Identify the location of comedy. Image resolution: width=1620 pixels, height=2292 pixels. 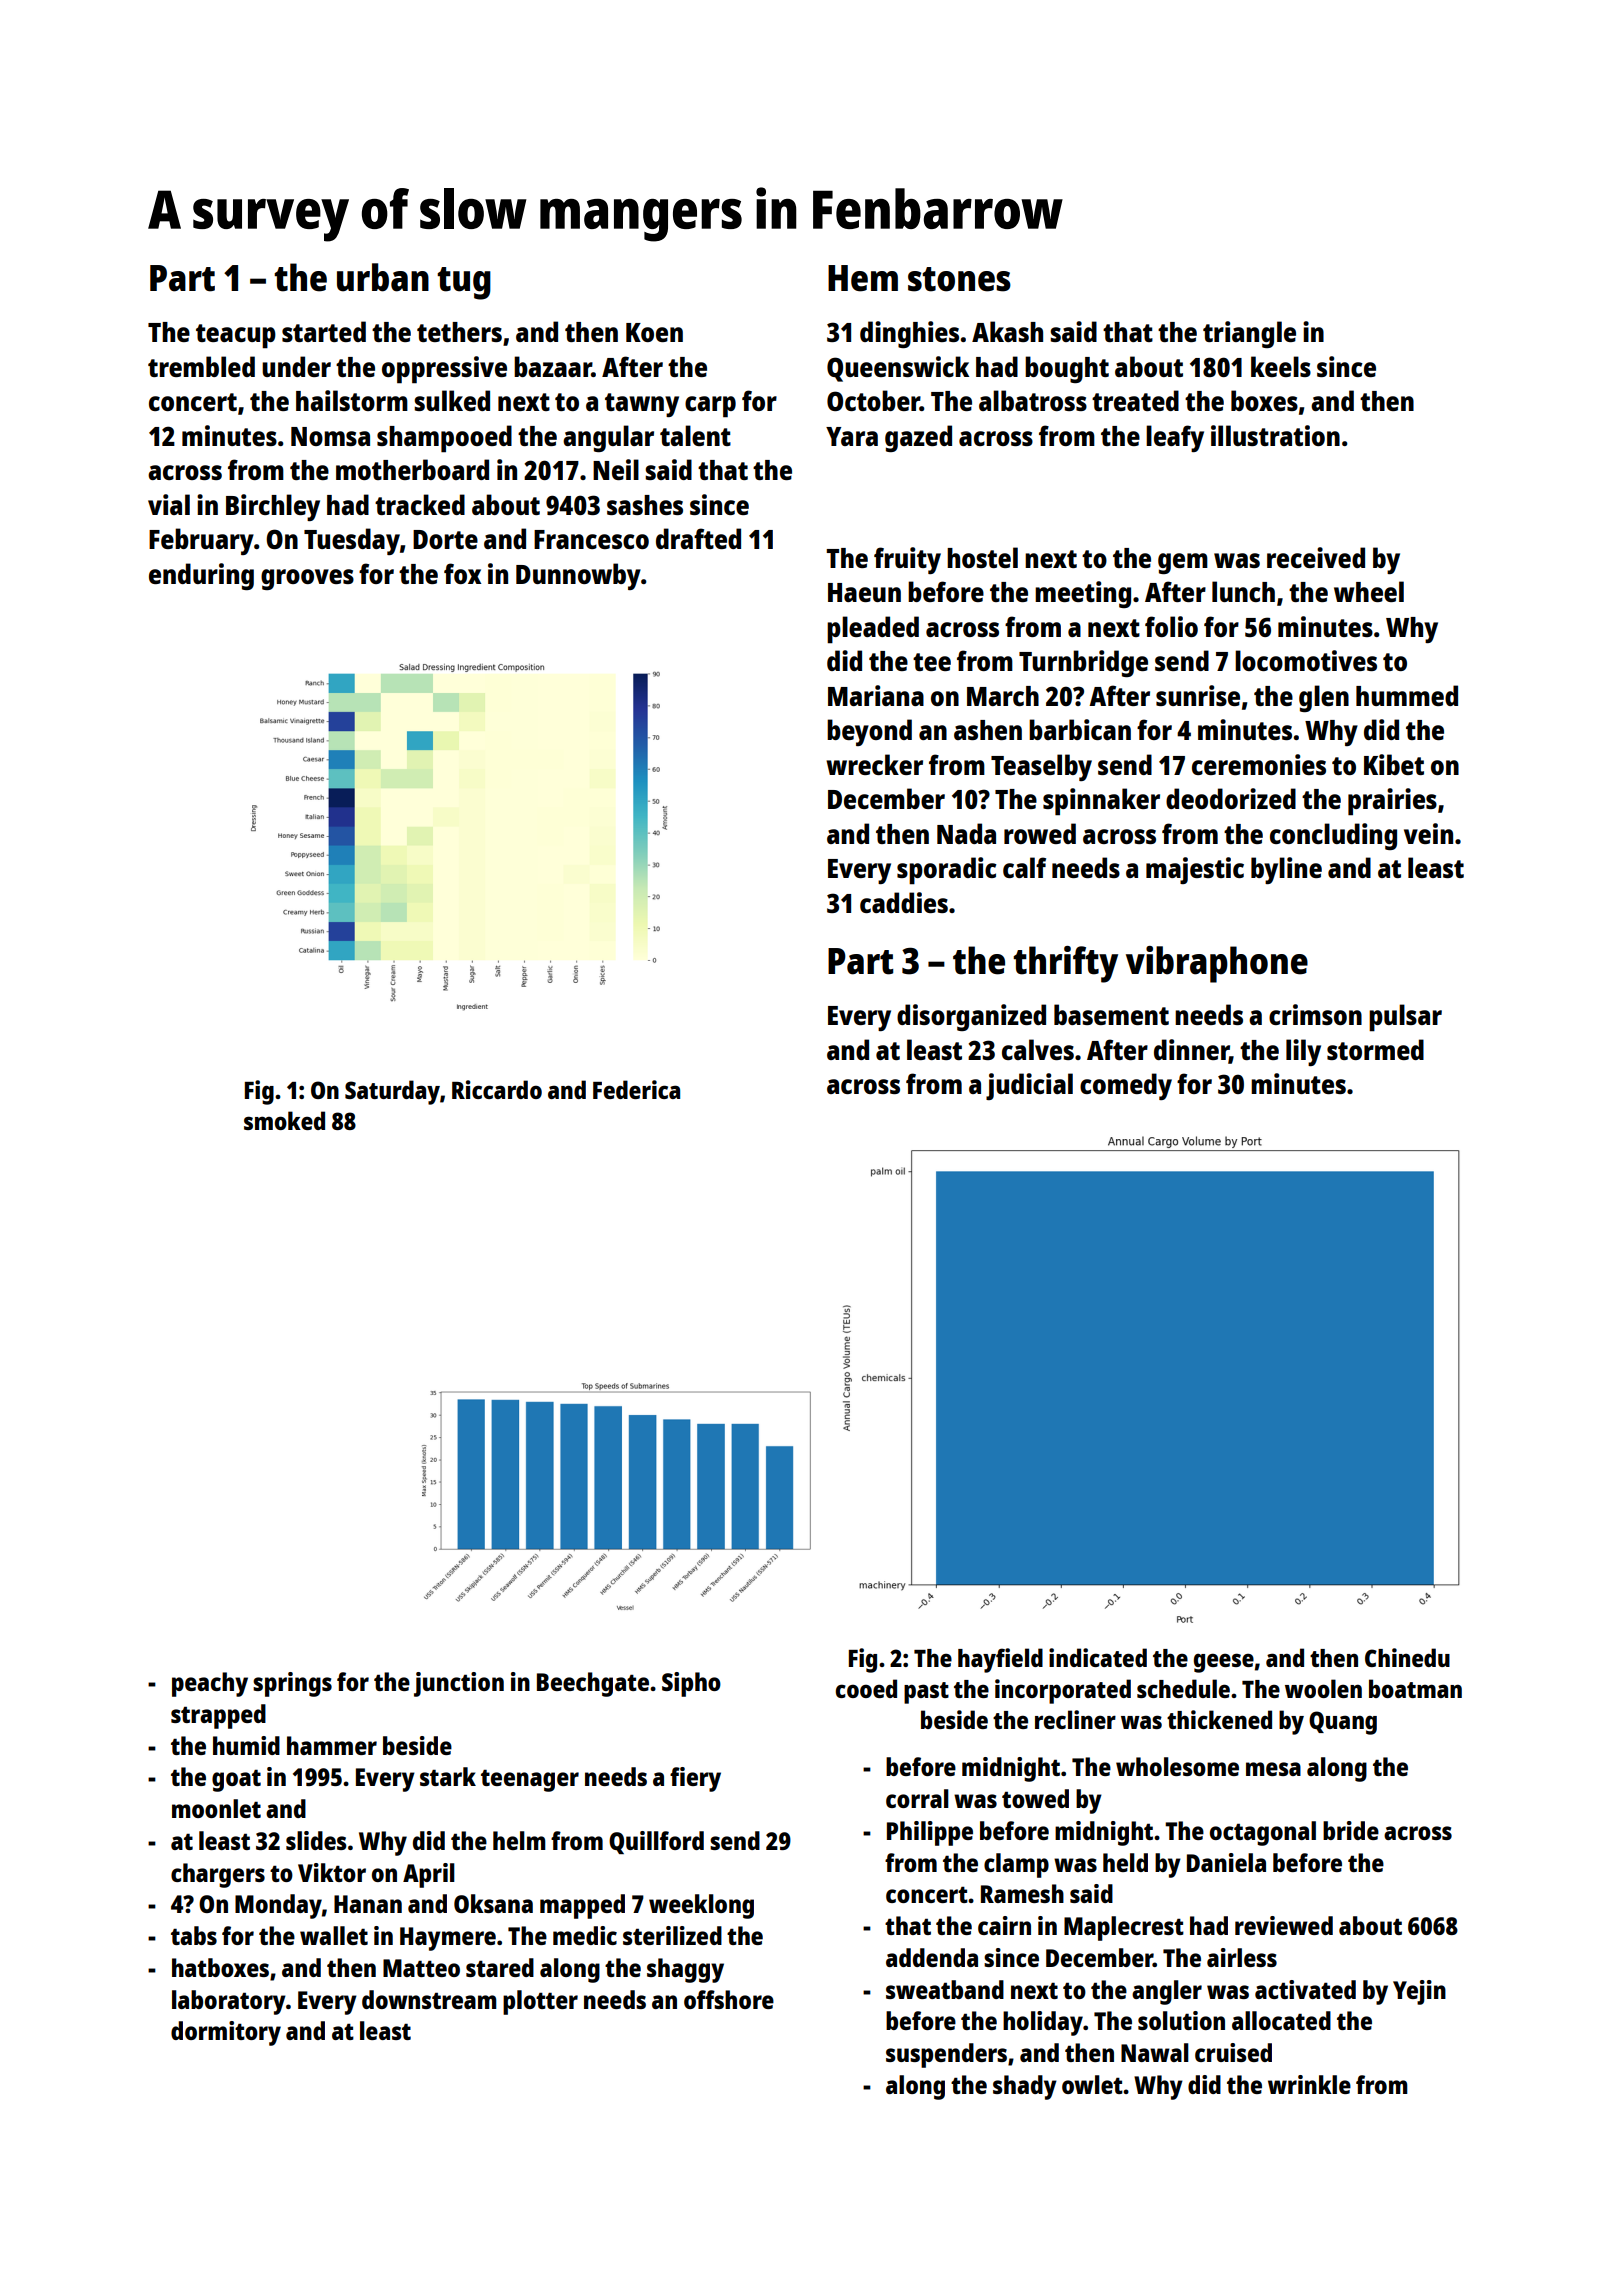
(1126, 1086).
